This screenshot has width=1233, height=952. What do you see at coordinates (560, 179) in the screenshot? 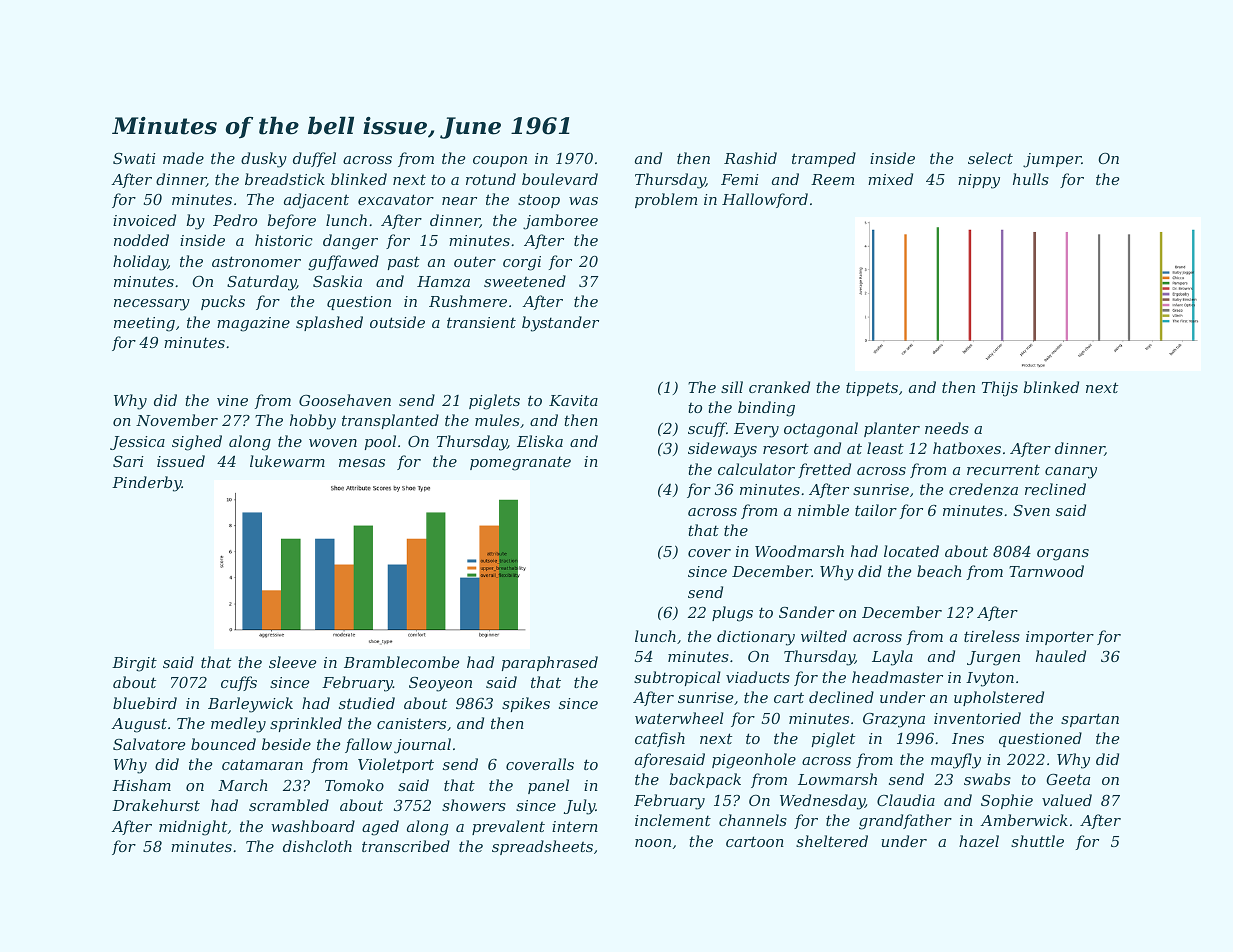
I see `boulevard` at bounding box center [560, 179].
